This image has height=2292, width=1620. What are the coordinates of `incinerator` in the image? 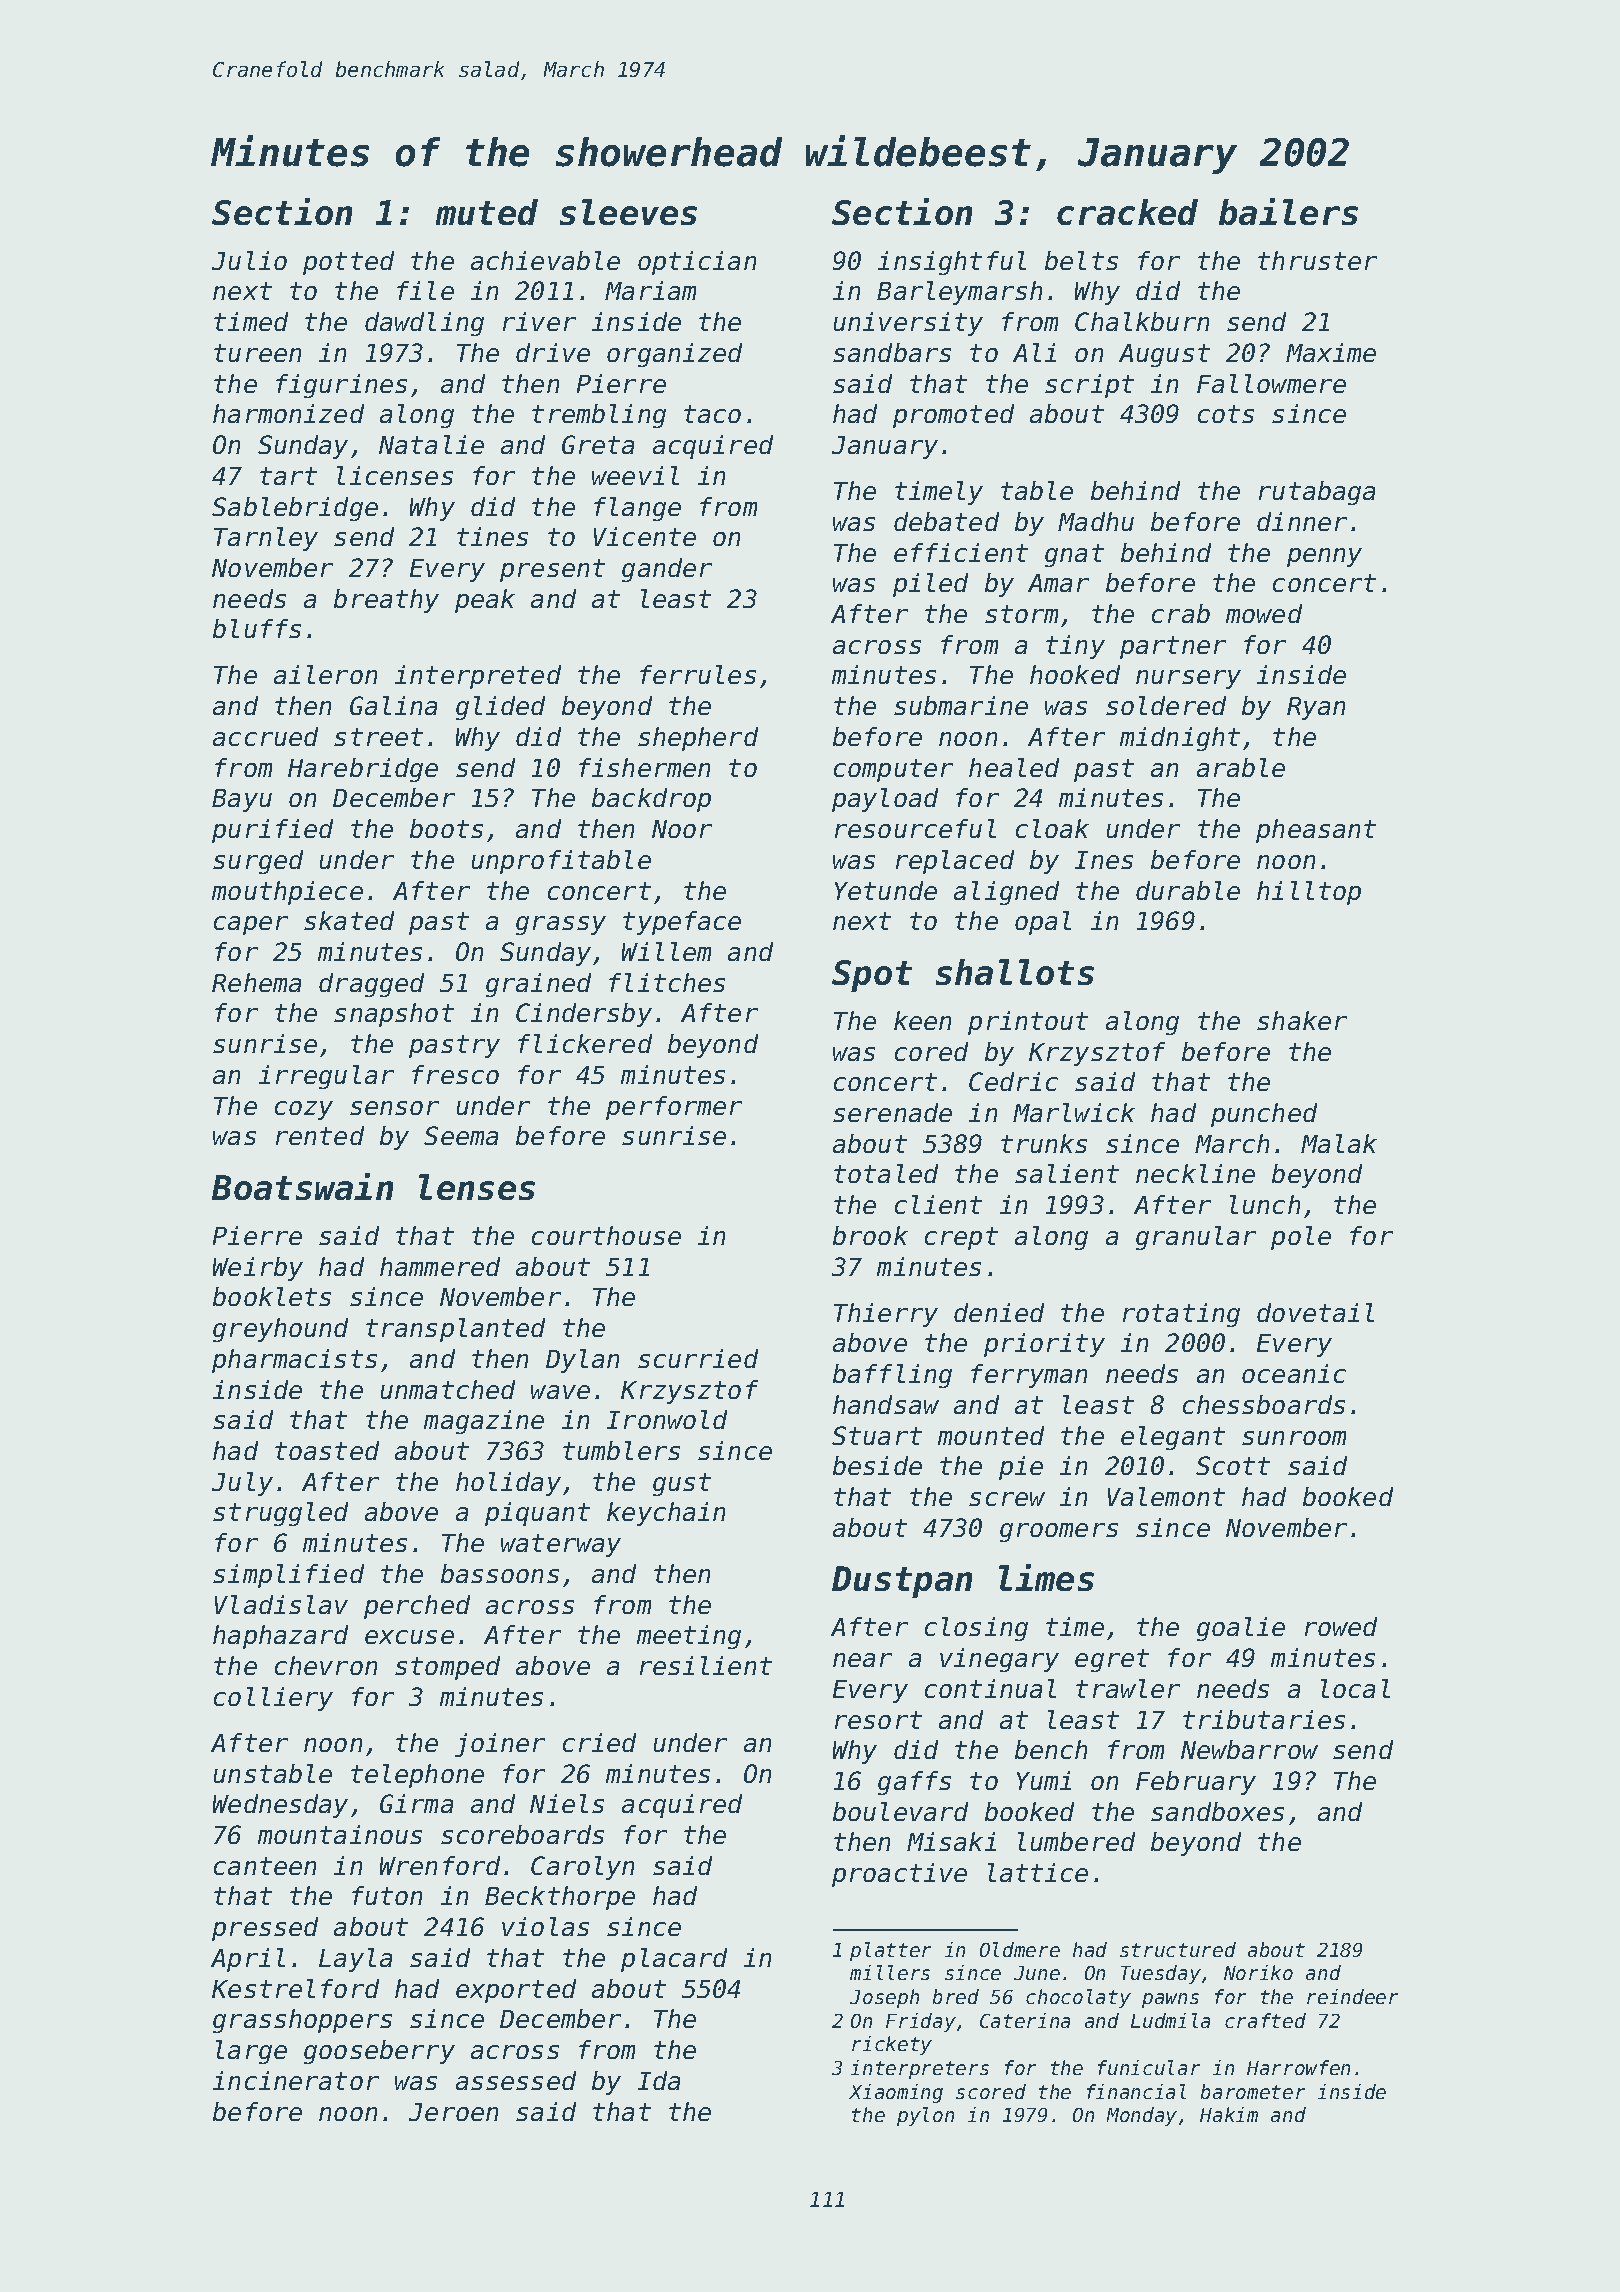 It's located at (296, 2080).
